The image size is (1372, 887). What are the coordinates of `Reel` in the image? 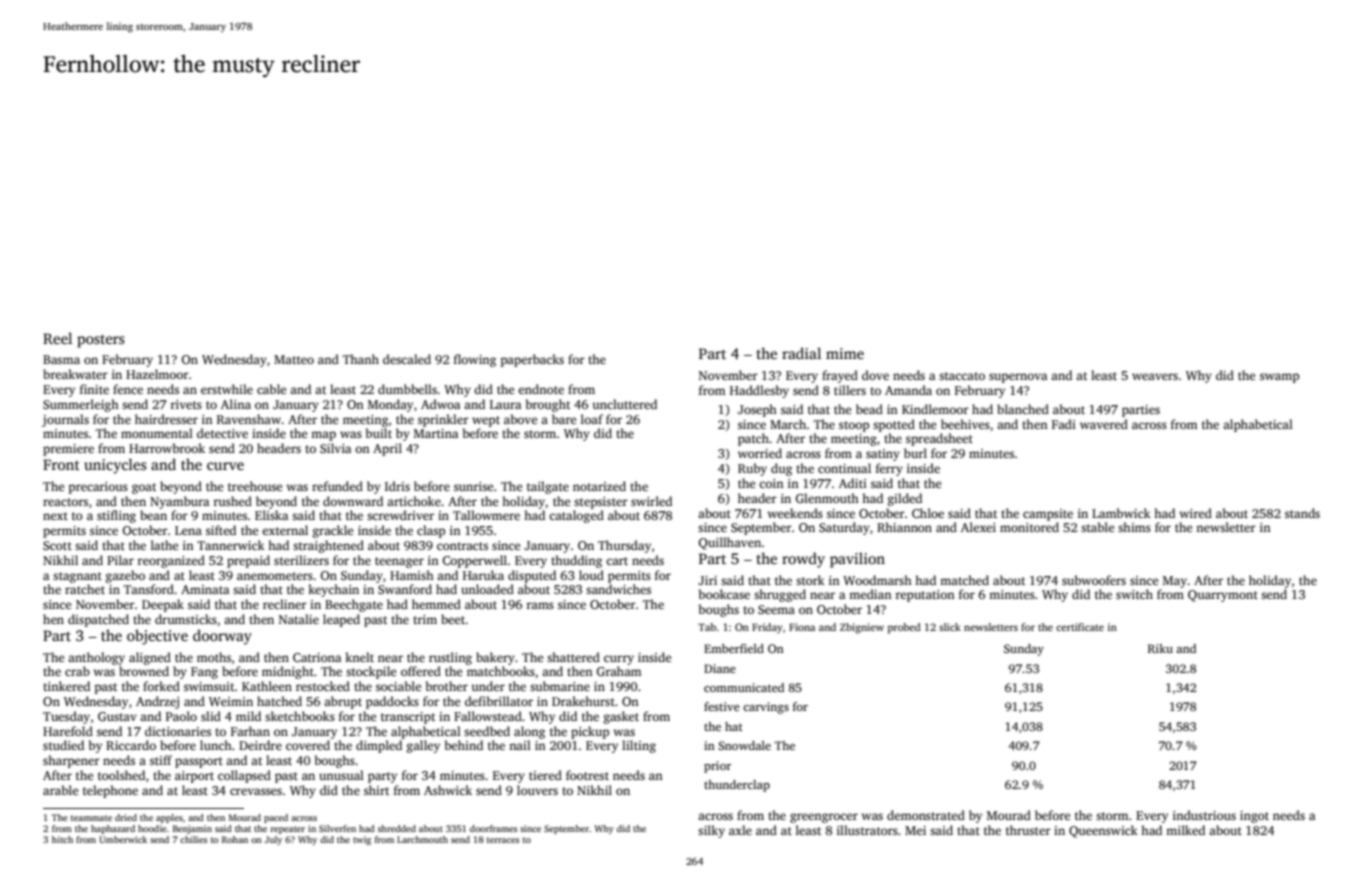 It's located at (57, 338).
